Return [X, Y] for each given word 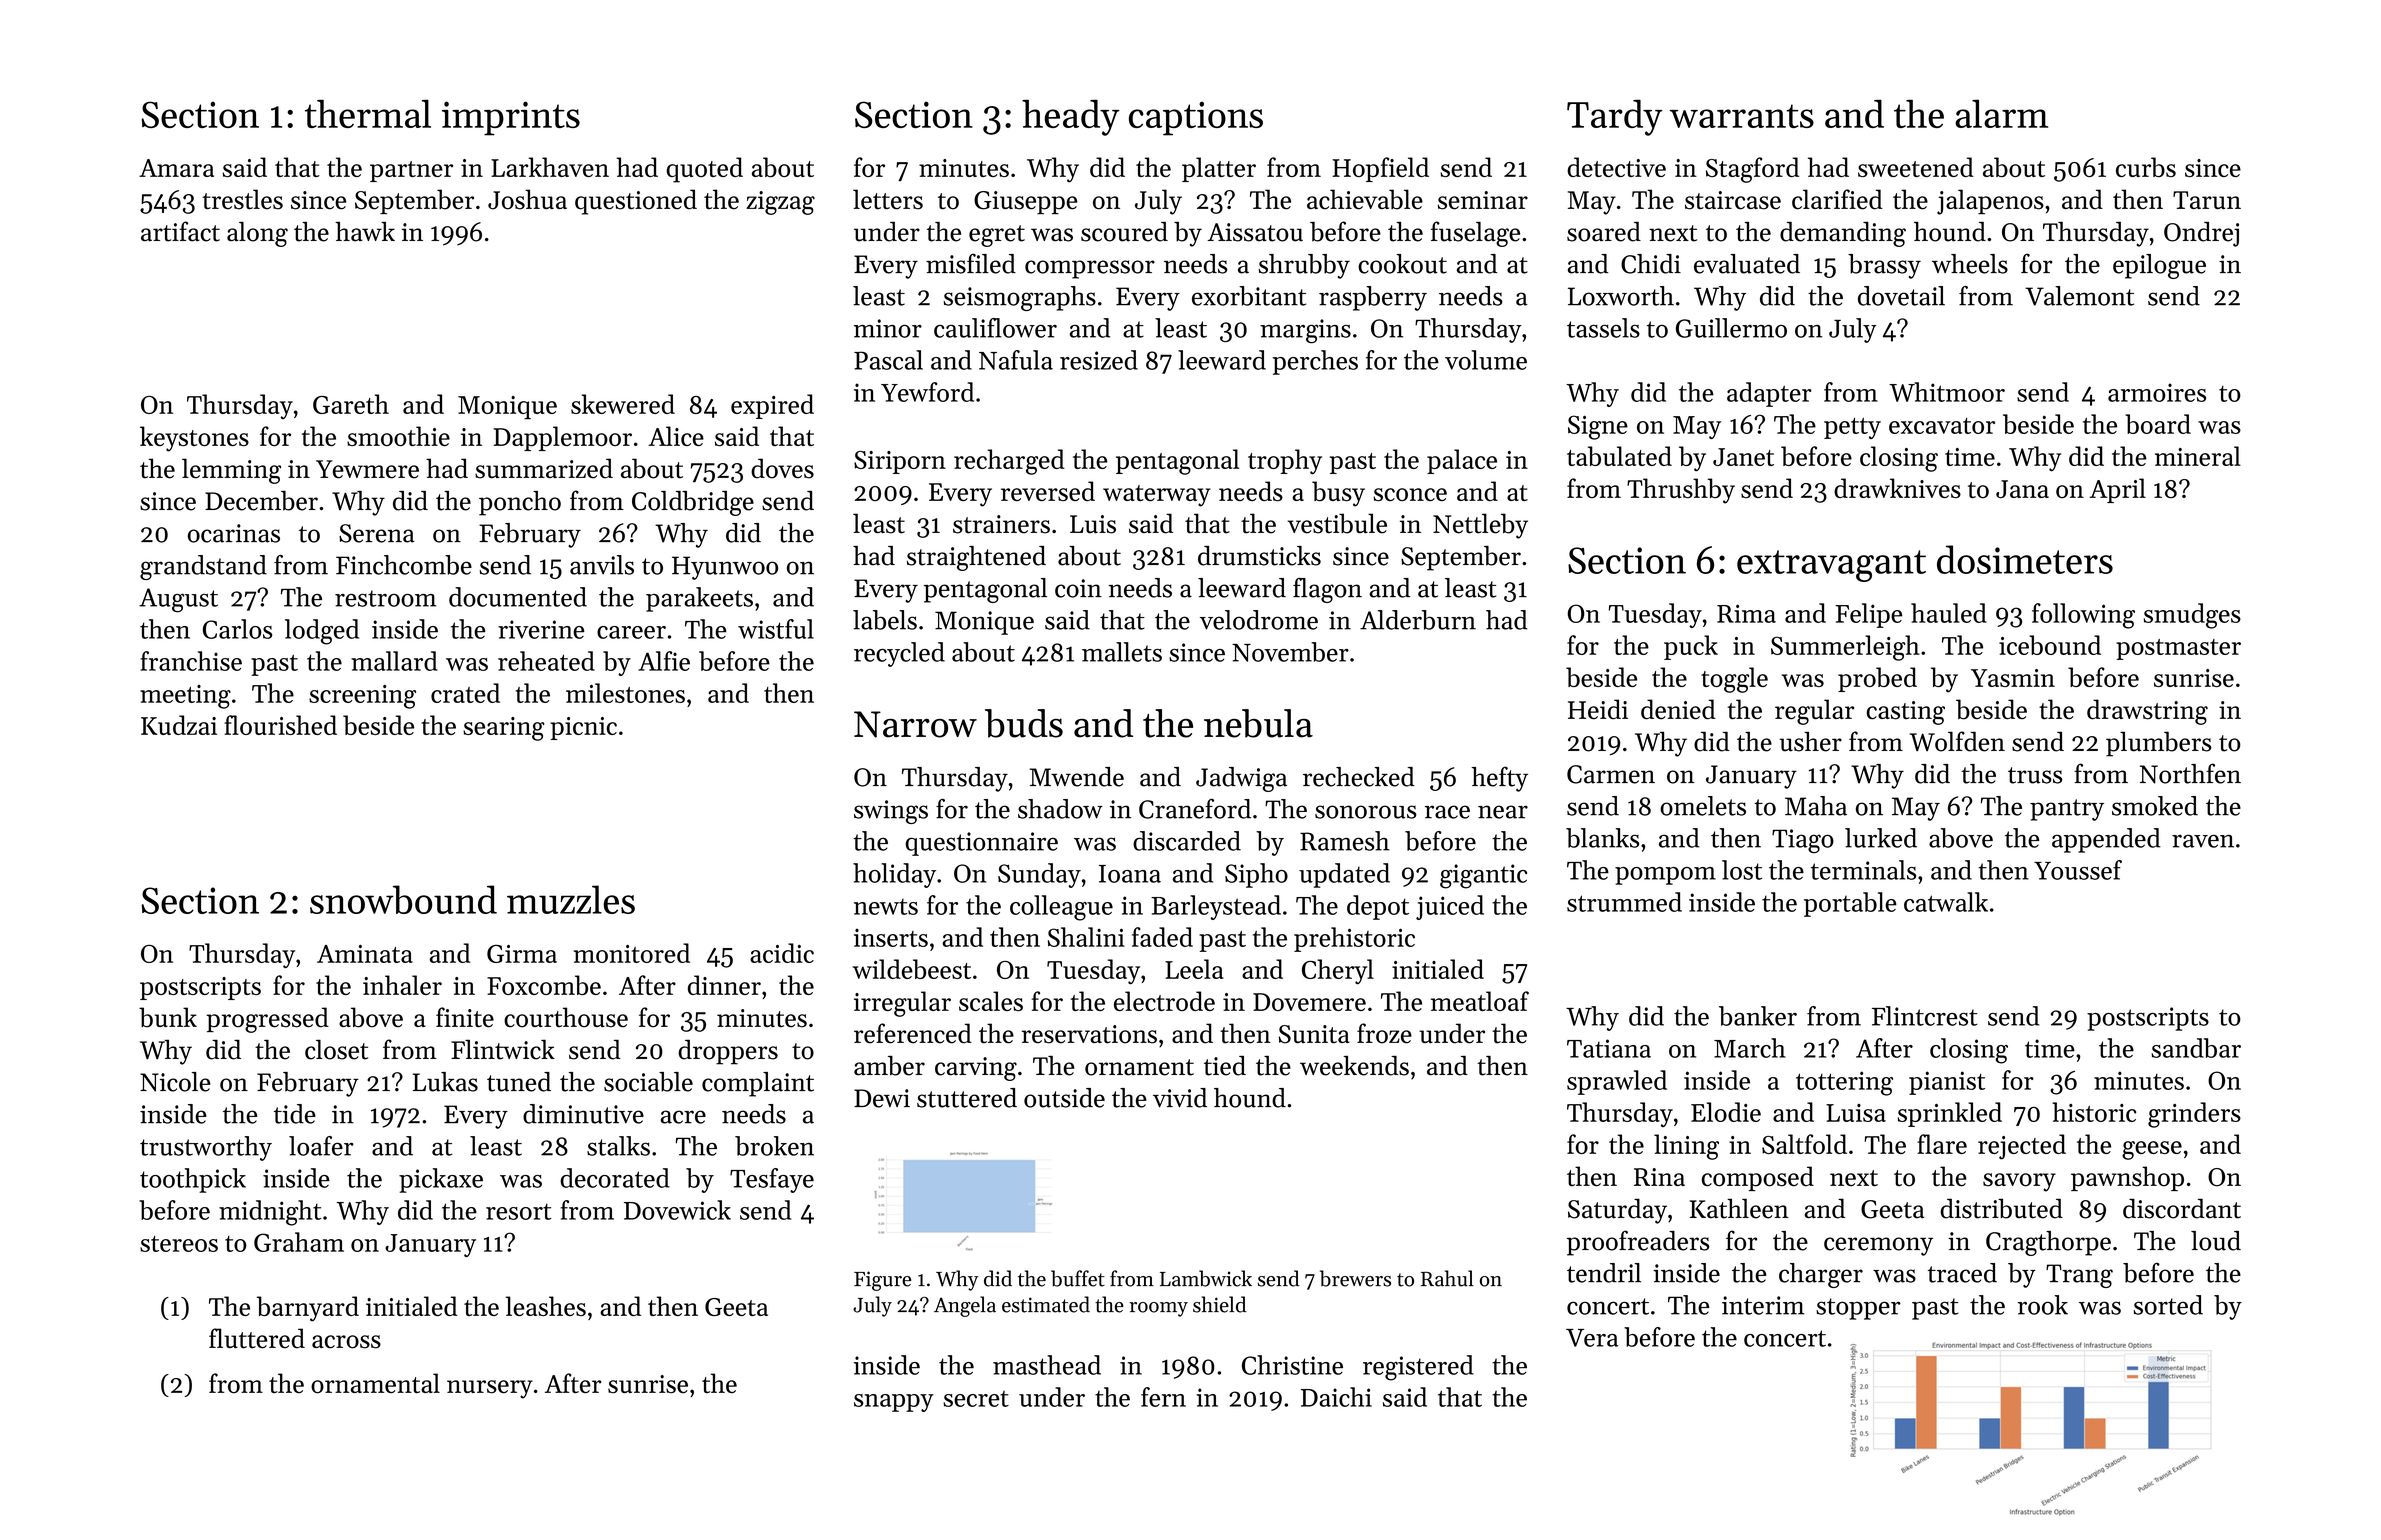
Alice [676, 436]
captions [1196, 118]
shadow [1060, 809]
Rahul [1447, 1278]
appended [2106, 840]
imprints [511, 118]
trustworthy [206, 1148]
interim [1763, 1305]
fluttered [257, 1338]
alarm [2001, 114]
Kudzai [179, 725]
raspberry [1373, 298]
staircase [1733, 200]
